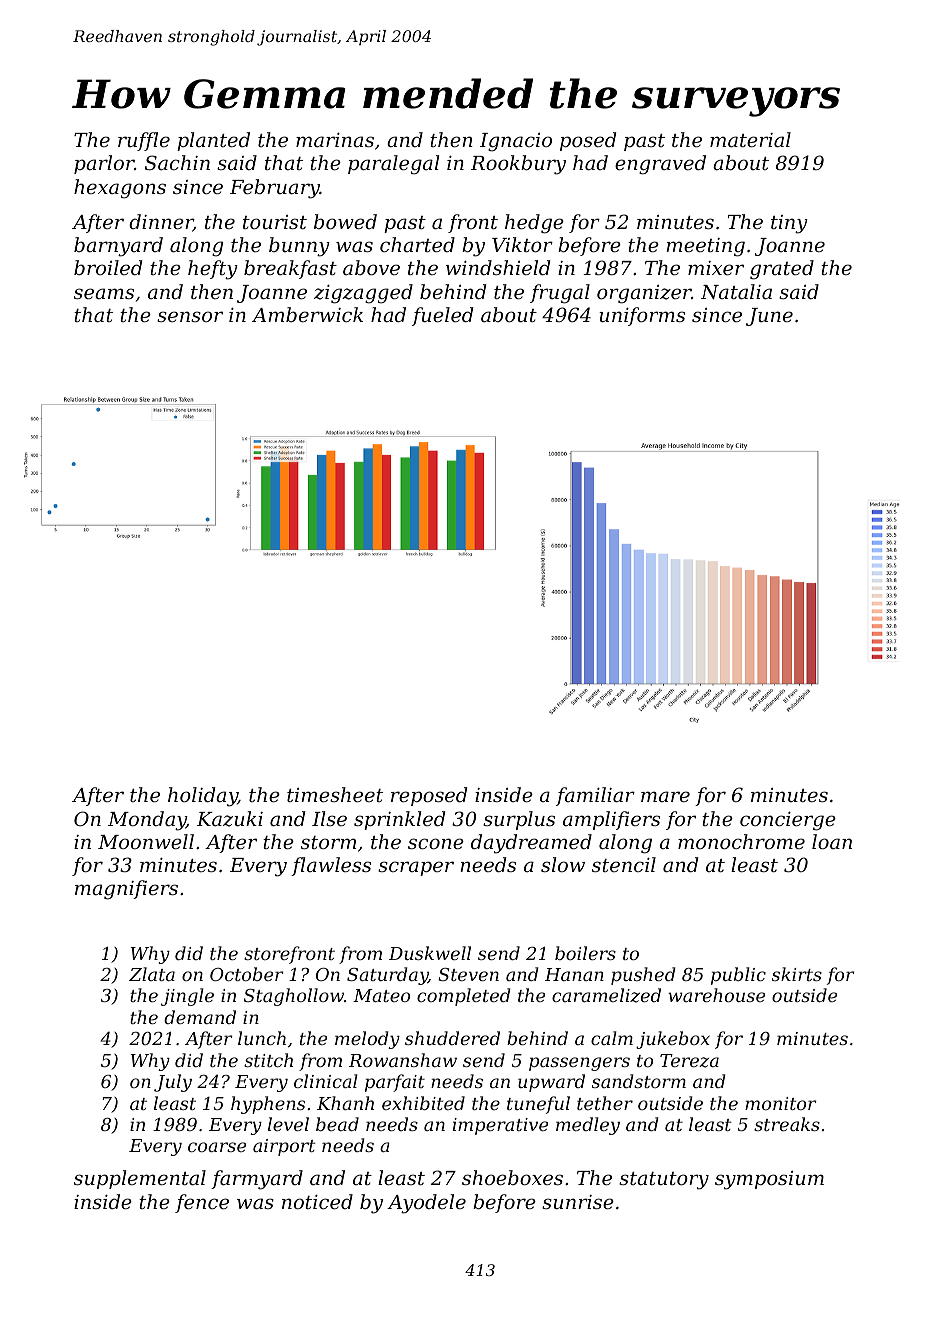 This screenshot has width=931, height=1320. Describe the element at coordinates (595, 796) in the screenshot. I see `familiar` at that location.
